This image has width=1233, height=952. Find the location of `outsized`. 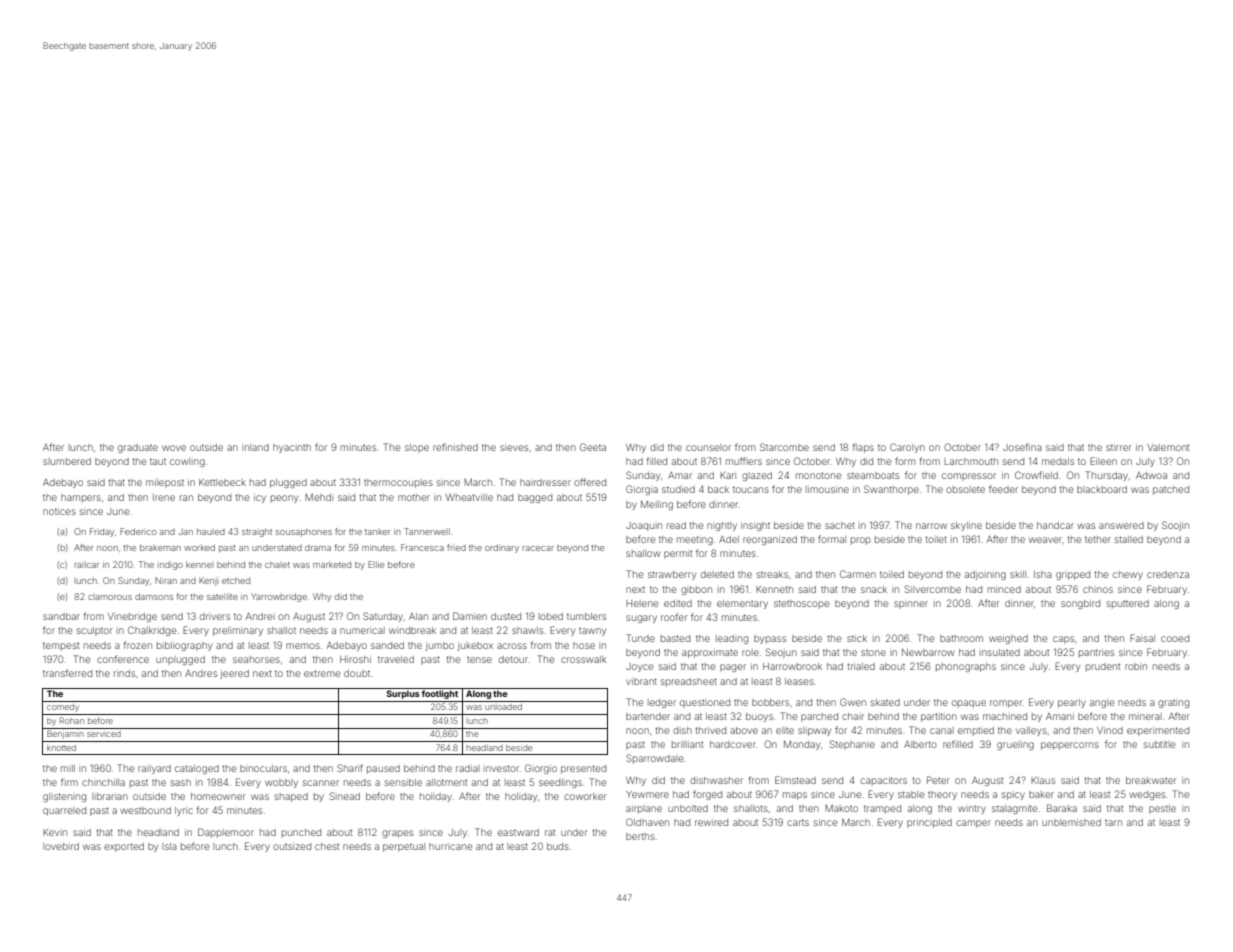

outsized is located at coordinates (292, 846).
